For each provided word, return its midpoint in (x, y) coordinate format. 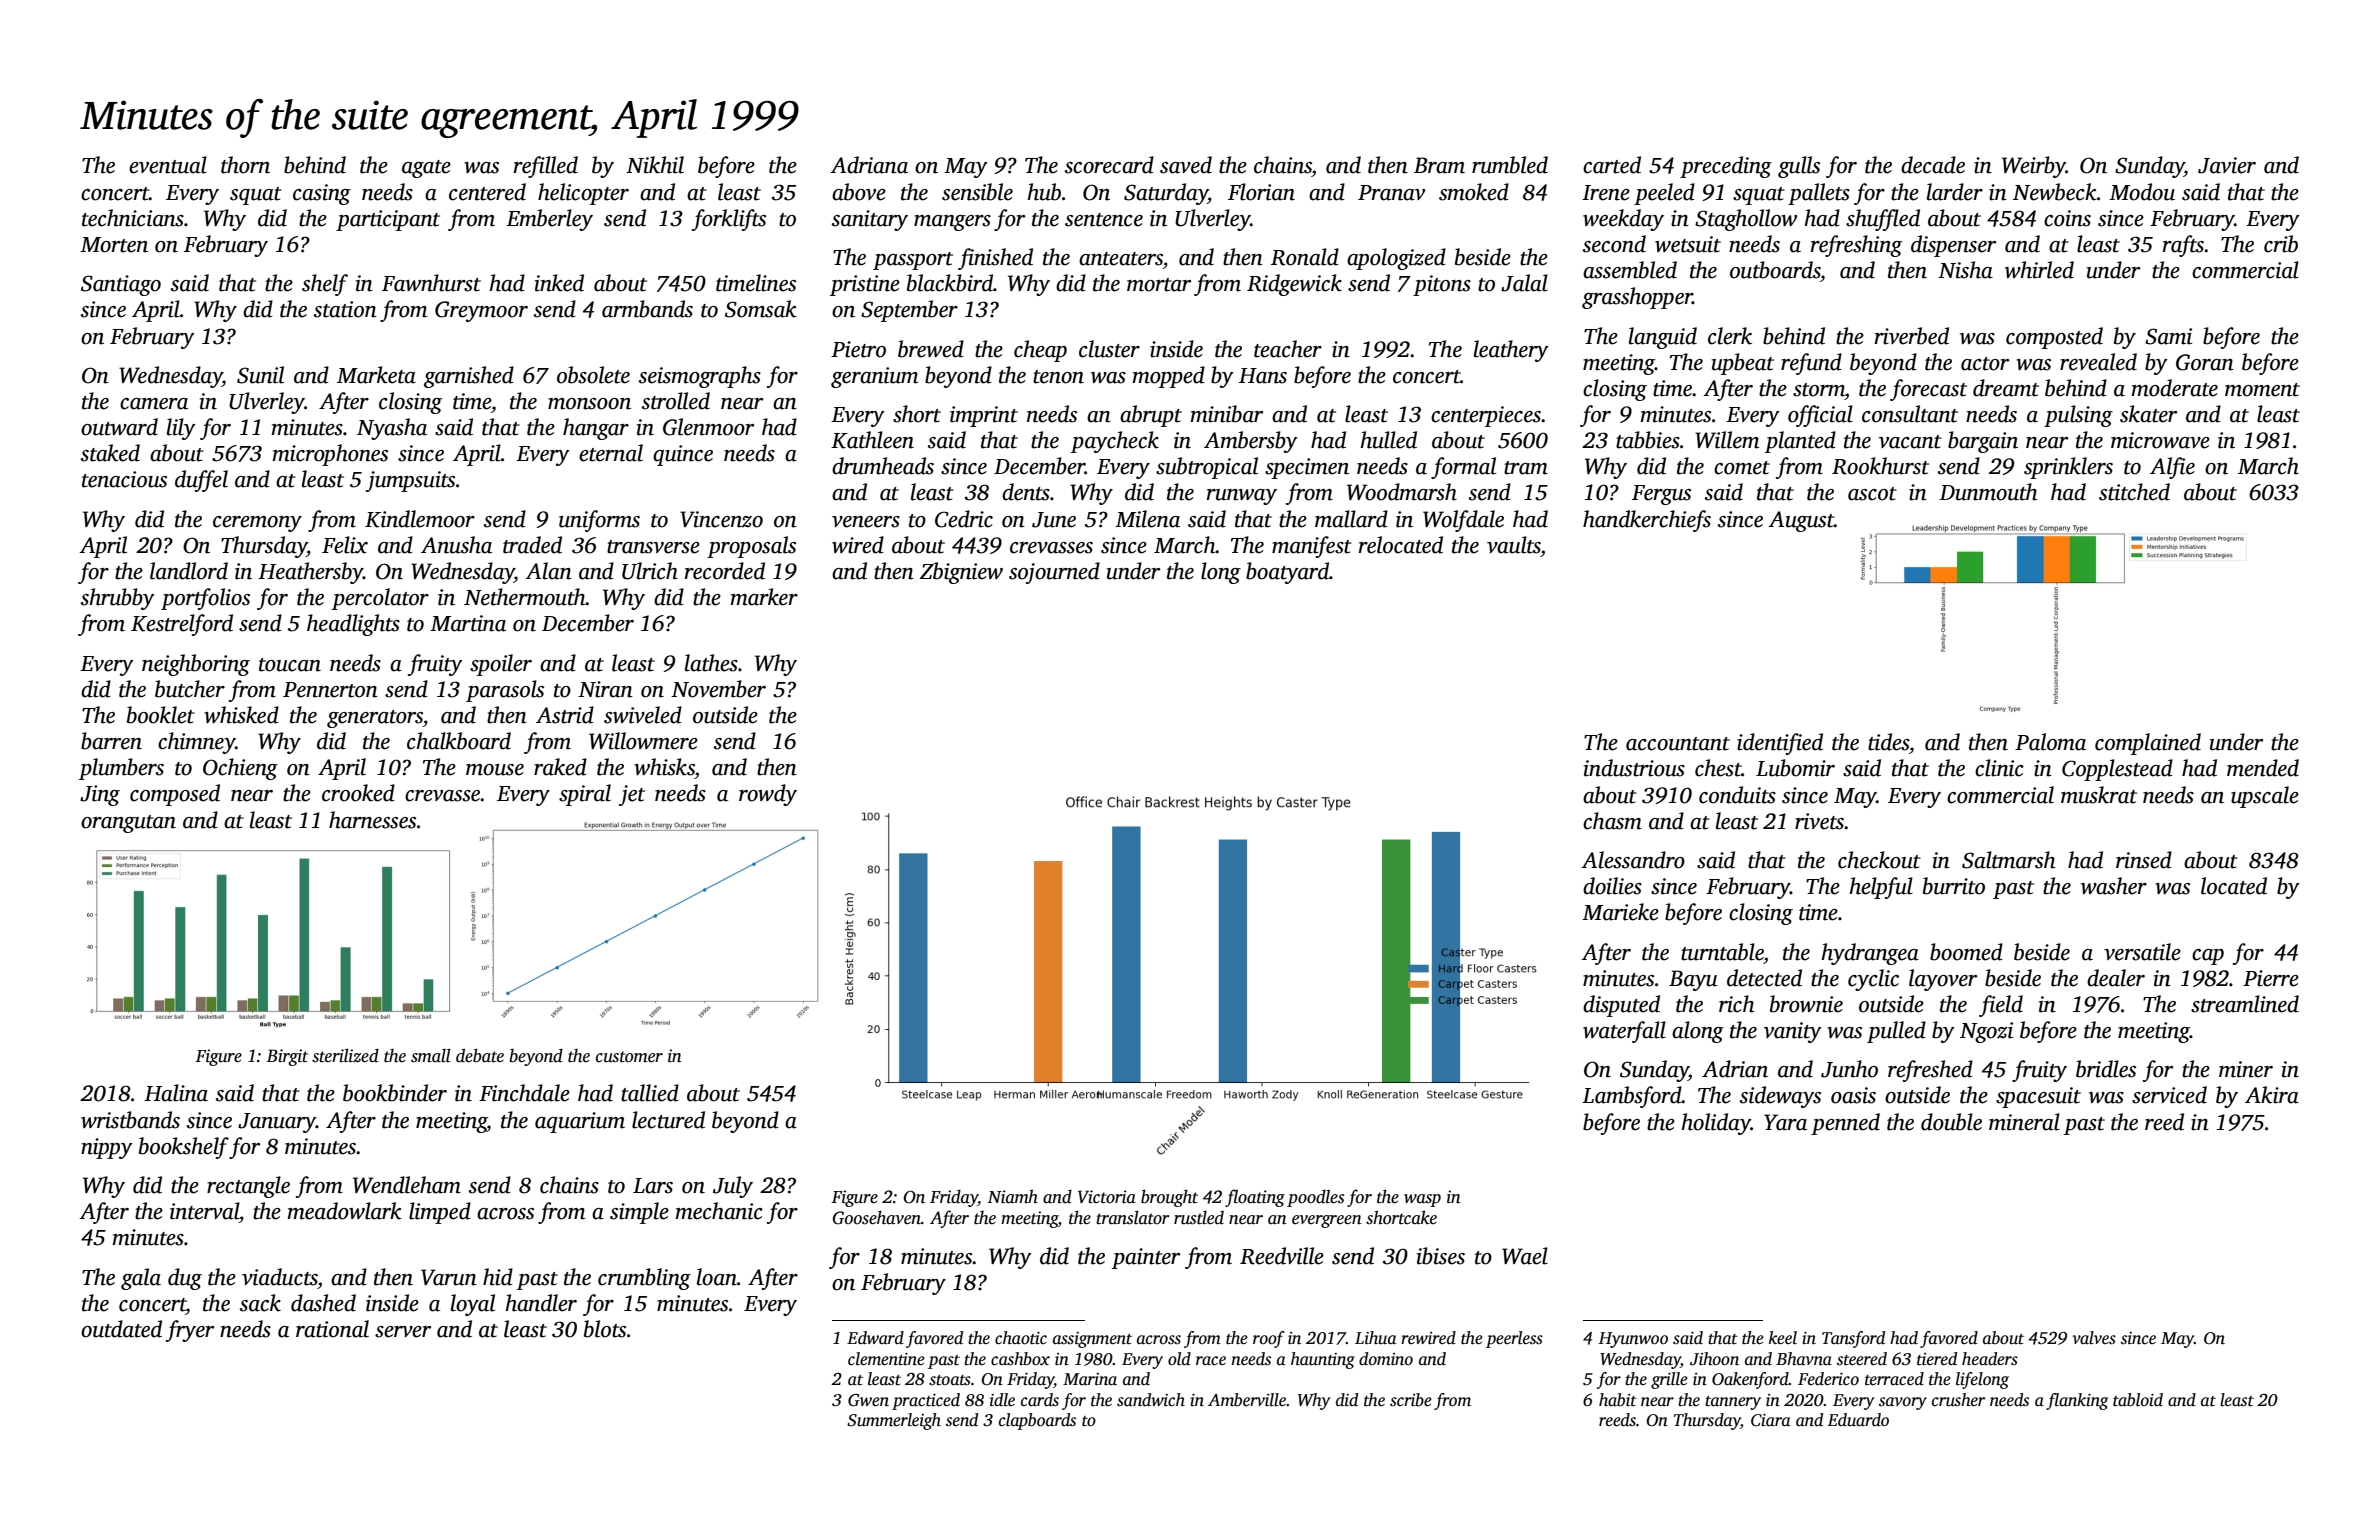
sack (260, 1303)
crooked (358, 793)
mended (2263, 768)
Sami (2168, 336)
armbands (647, 309)
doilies (1612, 886)
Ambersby (1251, 442)
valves (2094, 1338)
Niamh (1012, 1196)
